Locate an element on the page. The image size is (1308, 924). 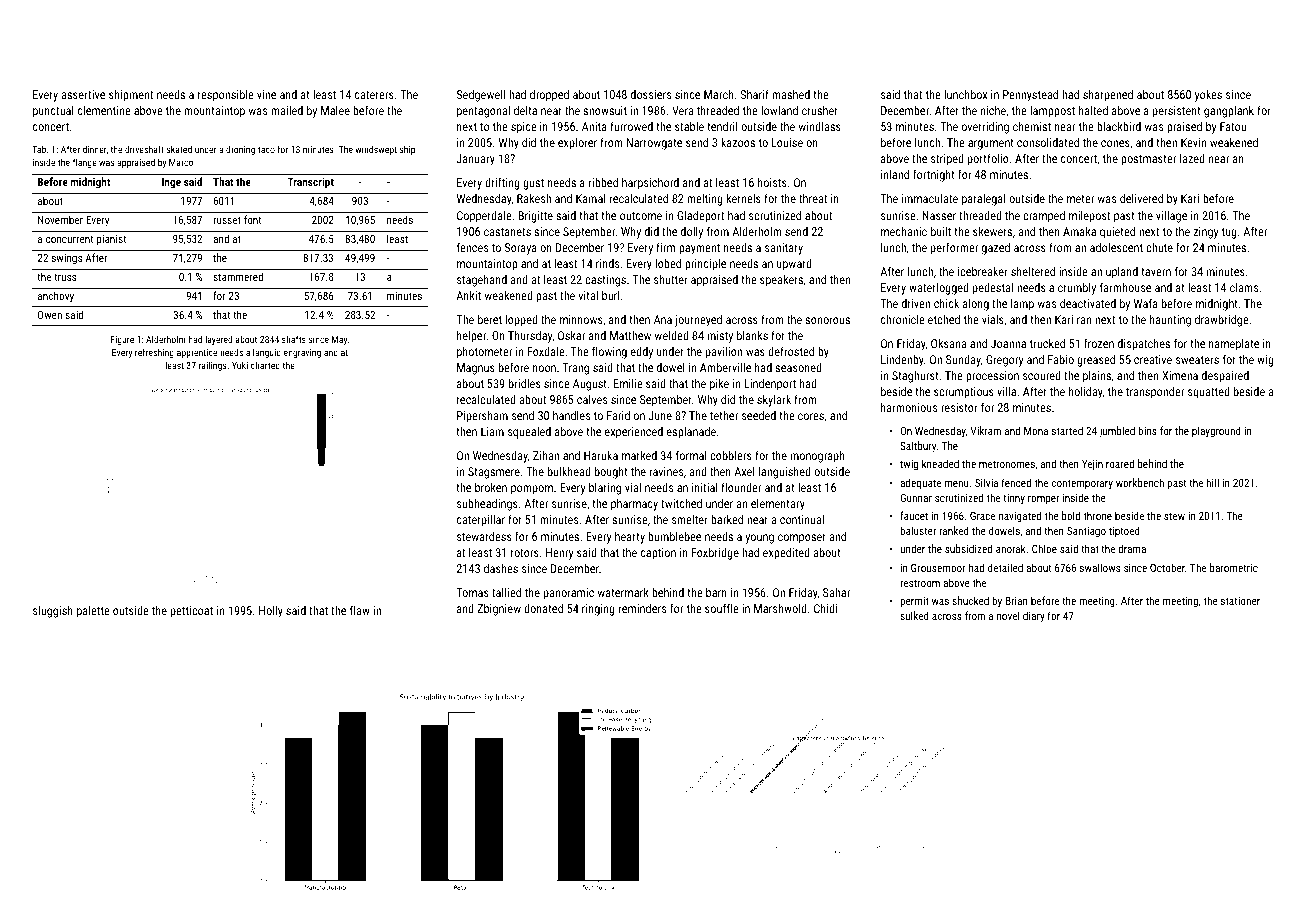
jumbled is located at coordinates (1117, 432).
